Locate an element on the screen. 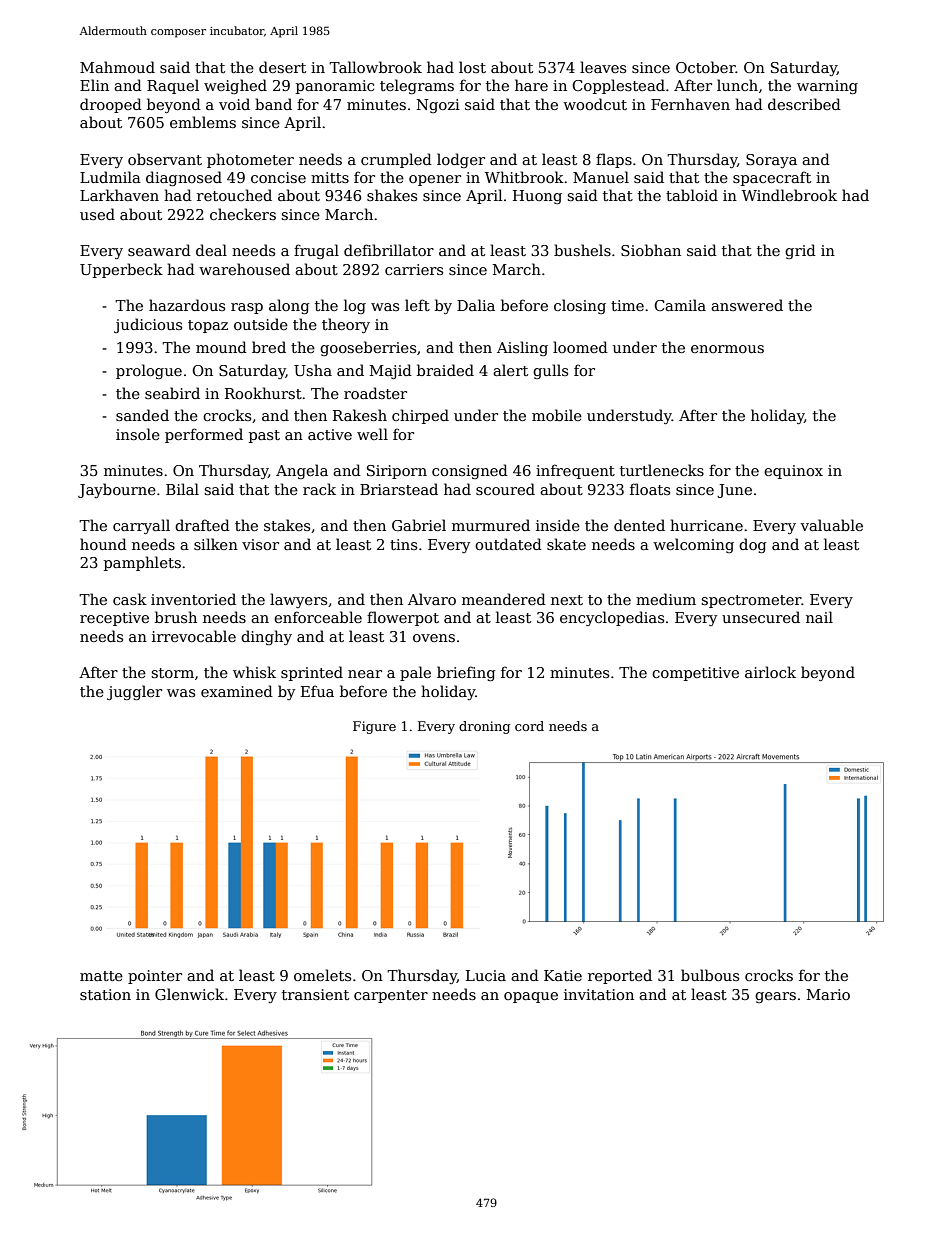 The height and width of the screenshot is (1233, 952). drooped is located at coordinates (111, 105).
